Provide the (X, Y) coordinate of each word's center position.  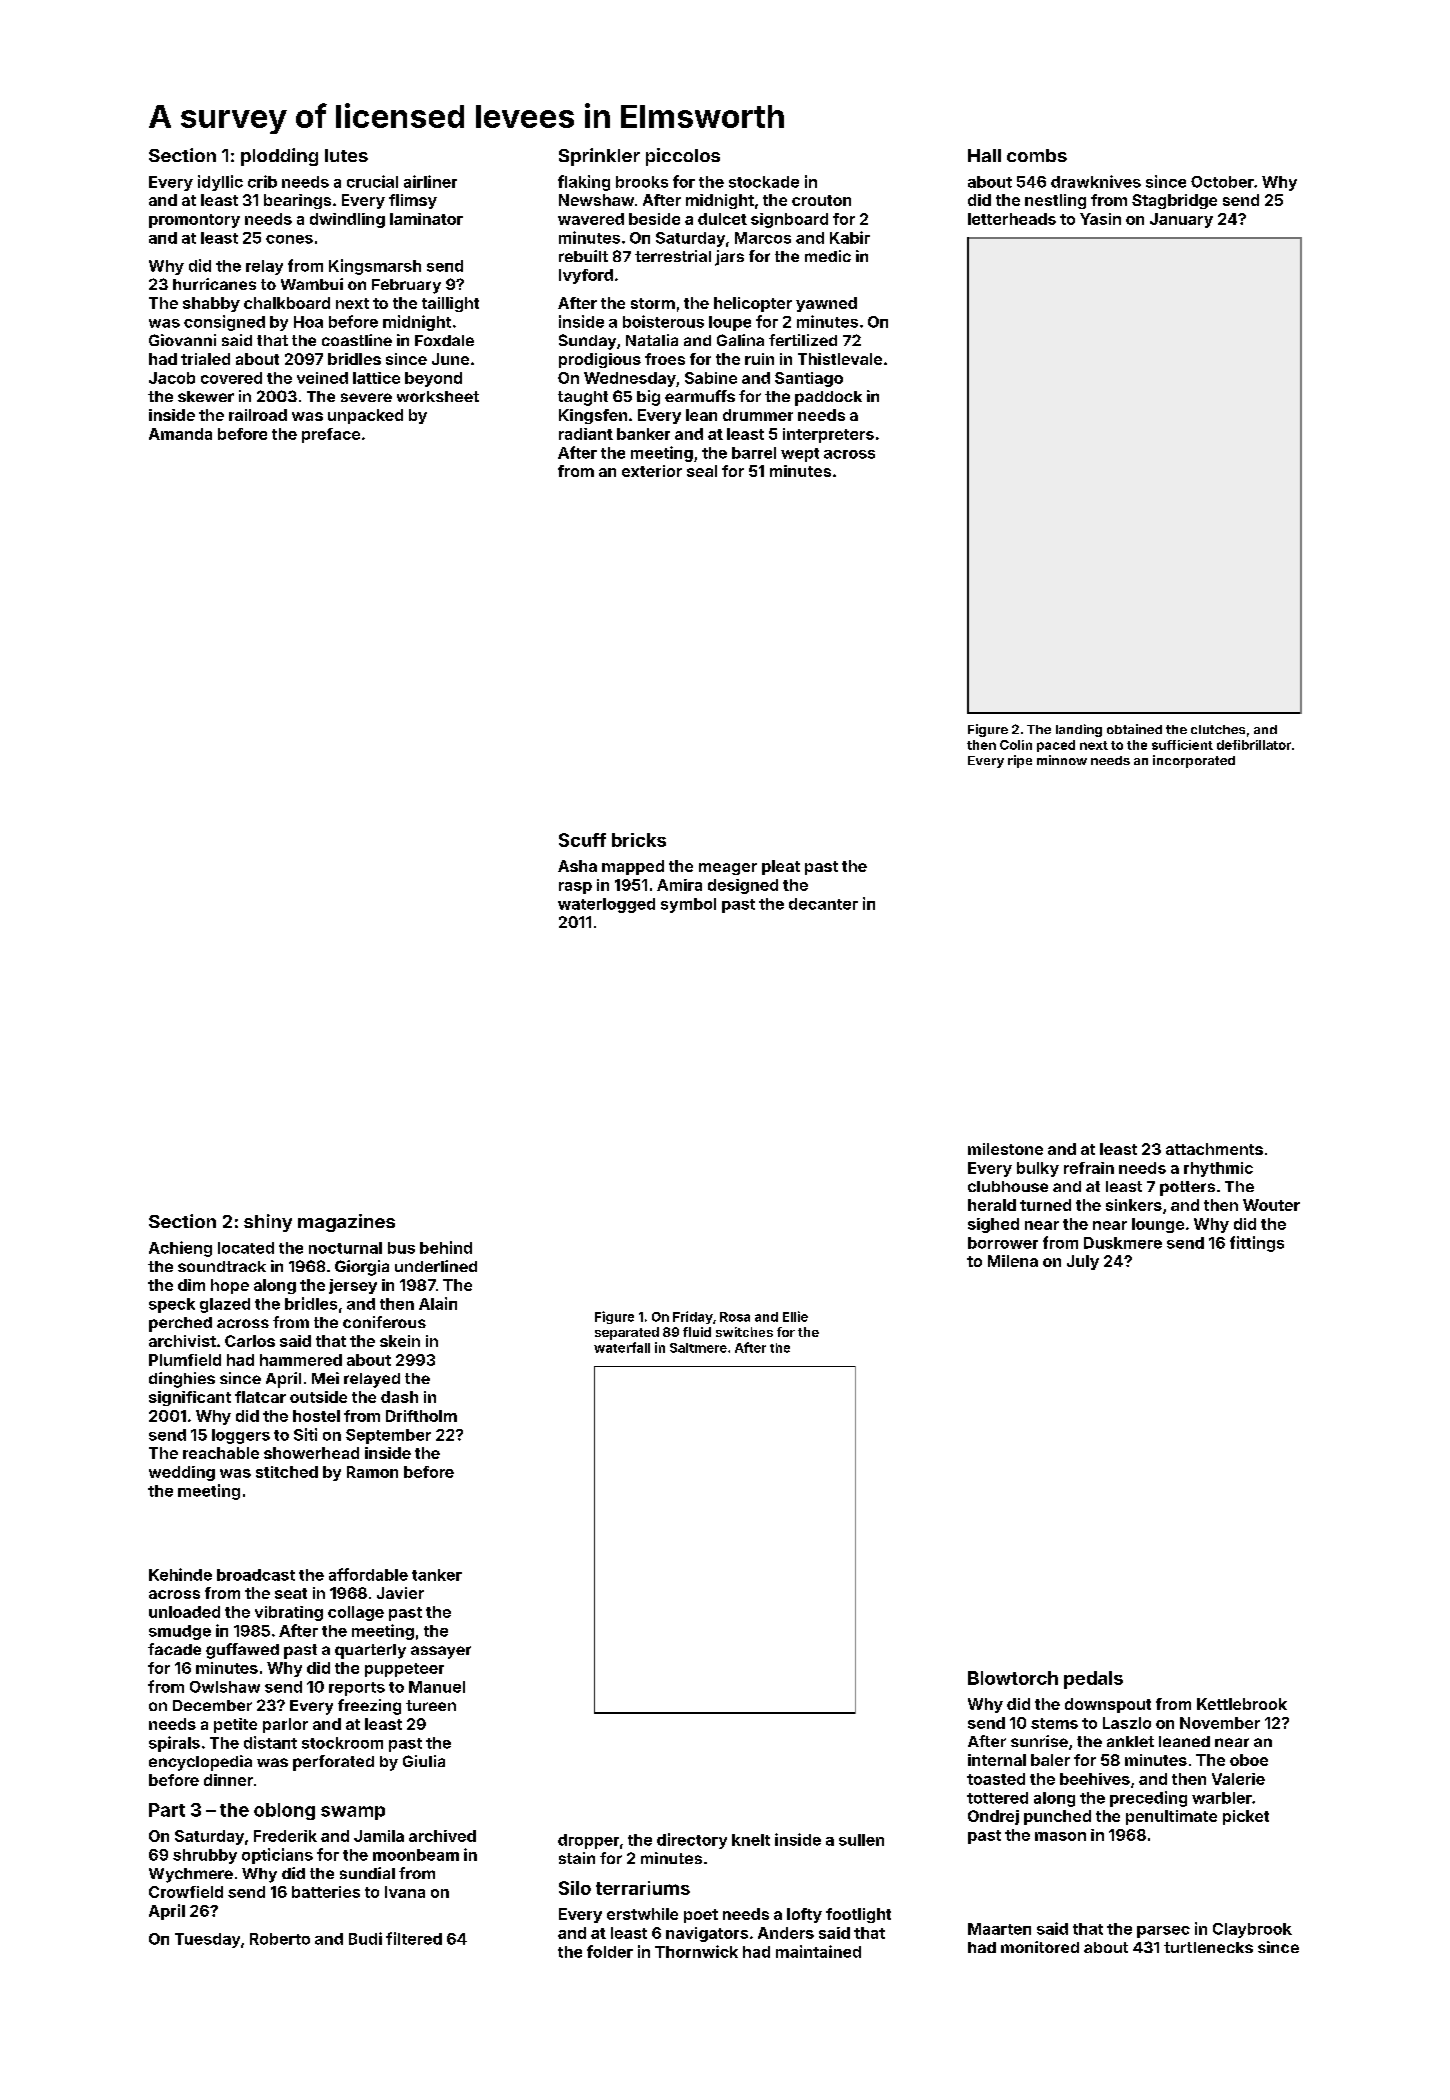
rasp (575, 888)
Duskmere (1123, 1243)
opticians (277, 1856)
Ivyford (586, 276)
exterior (652, 471)
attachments (1214, 1149)
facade (174, 1649)
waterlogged (606, 905)
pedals (1093, 1680)
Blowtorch (1013, 1678)
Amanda (180, 434)
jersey (353, 1286)
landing (1079, 730)
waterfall (622, 1347)
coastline (357, 340)
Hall (984, 155)
